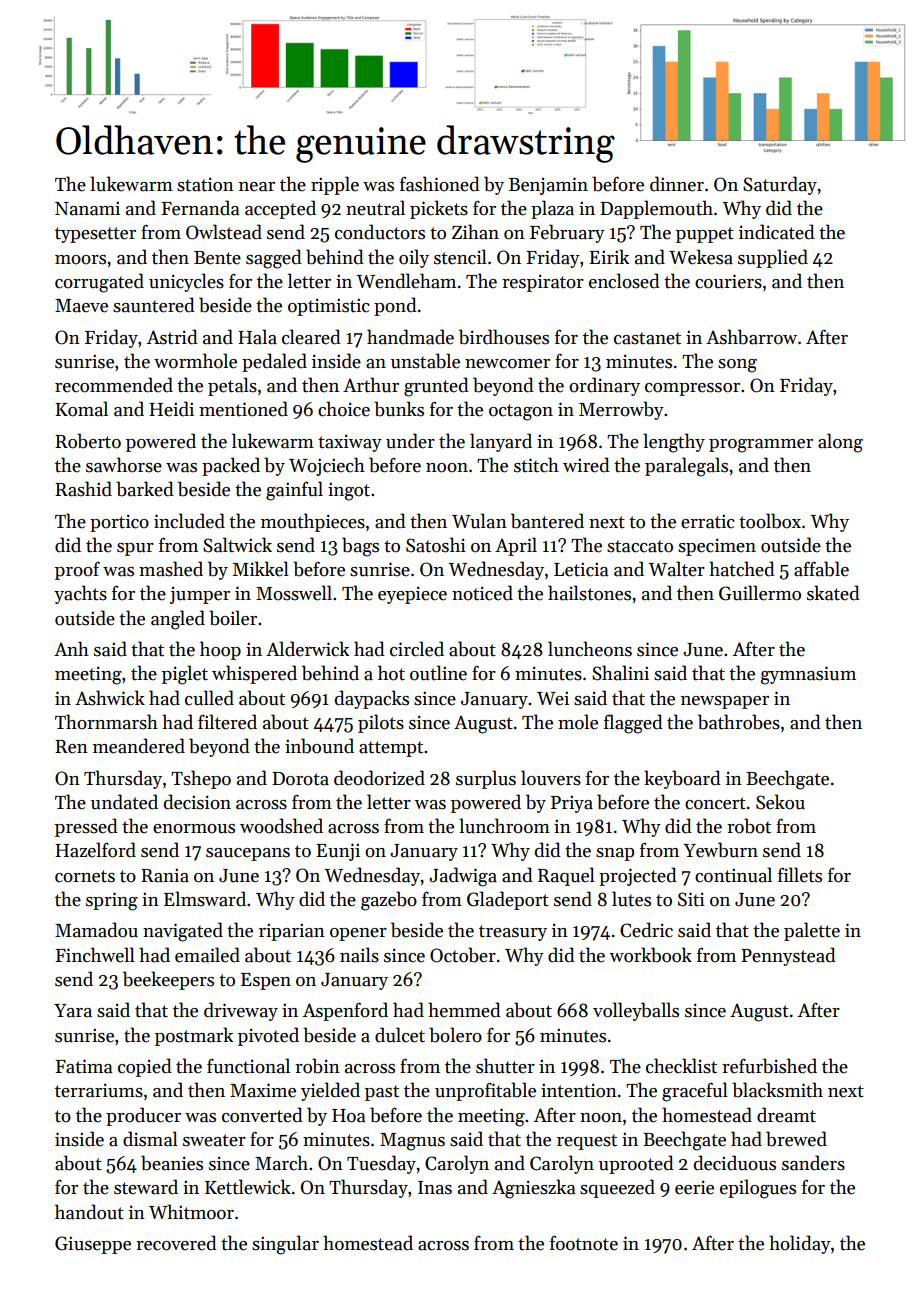 Image resolution: width=924 pixels, height=1308 pixels. I want to click on Guillermo, so click(760, 593).
